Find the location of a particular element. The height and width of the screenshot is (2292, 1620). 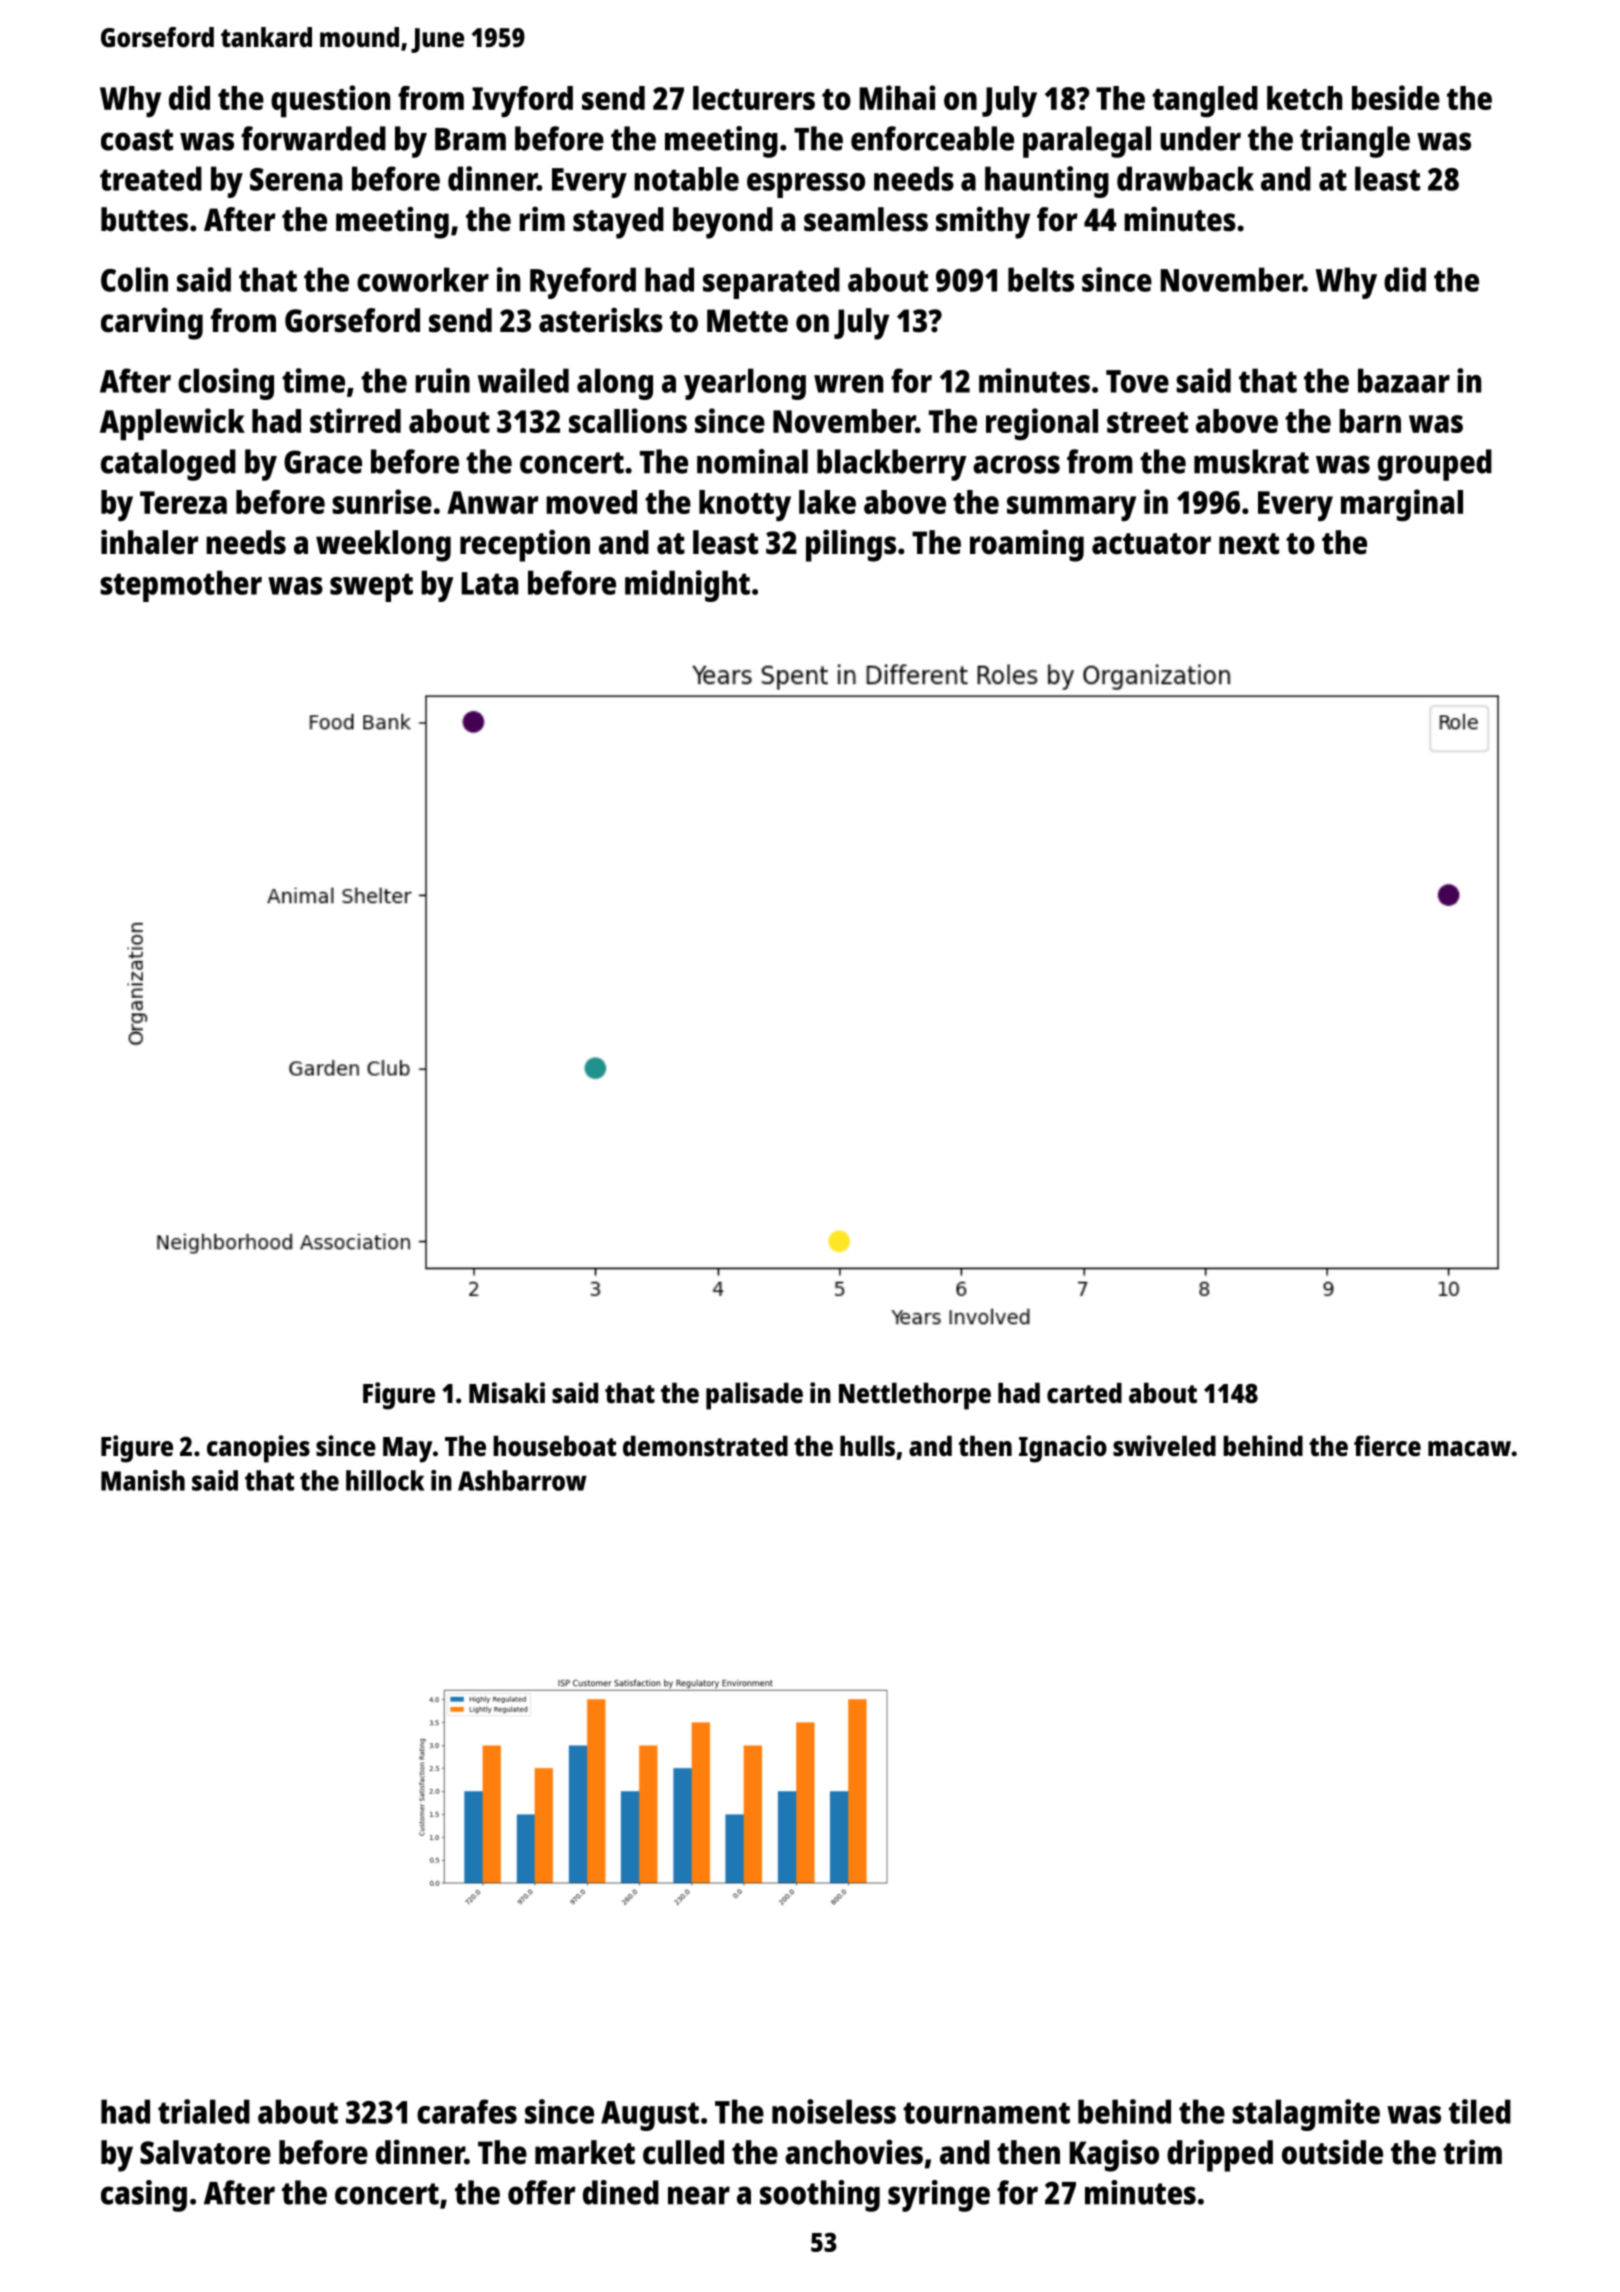

Lata is located at coordinates (489, 583).
